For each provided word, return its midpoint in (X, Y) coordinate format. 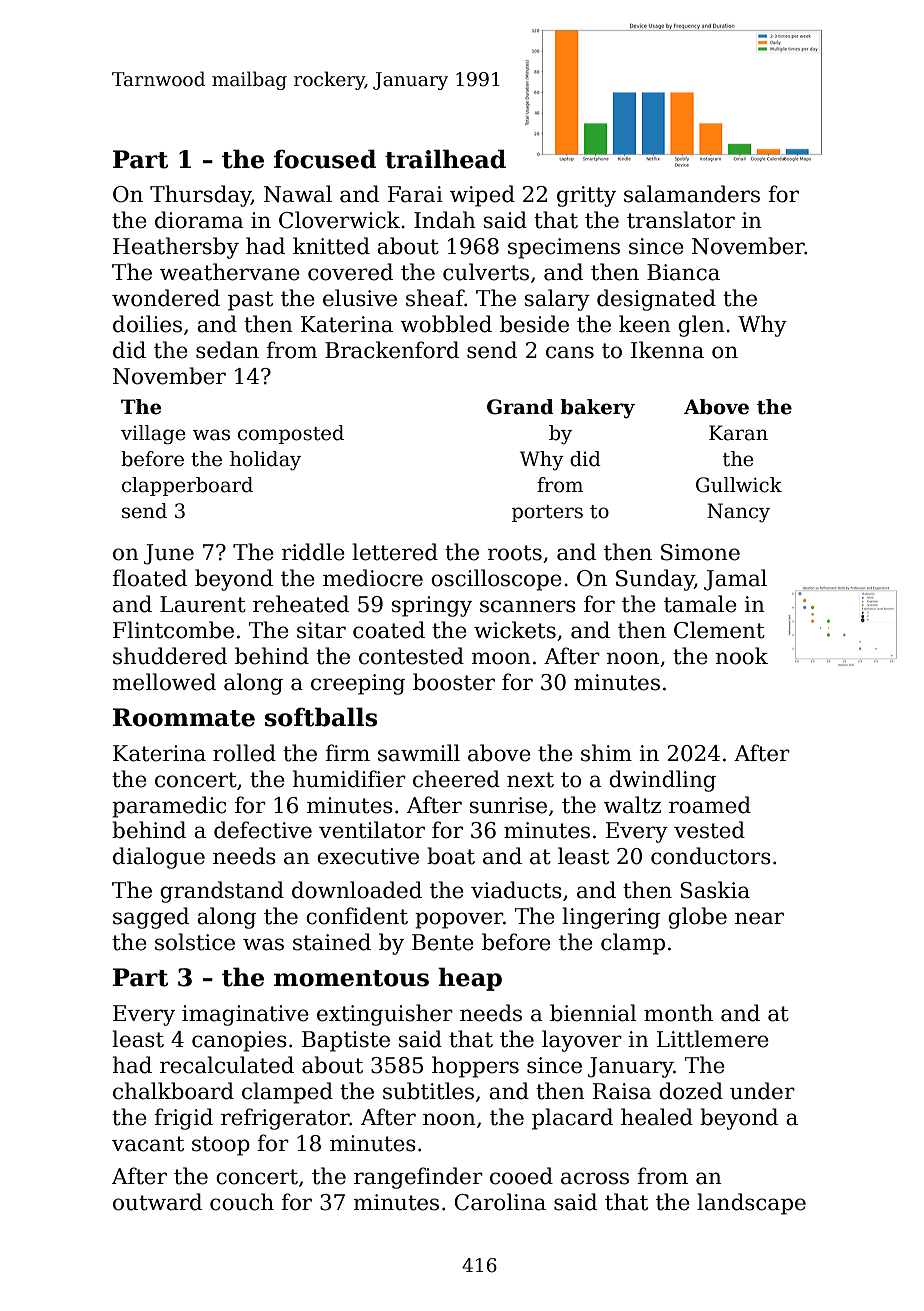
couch (242, 1202)
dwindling (662, 781)
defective (263, 830)
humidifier (349, 779)
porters (547, 513)
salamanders (692, 194)
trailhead (445, 159)
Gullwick (739, 485)
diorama (199, 220)
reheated (301, 604)
